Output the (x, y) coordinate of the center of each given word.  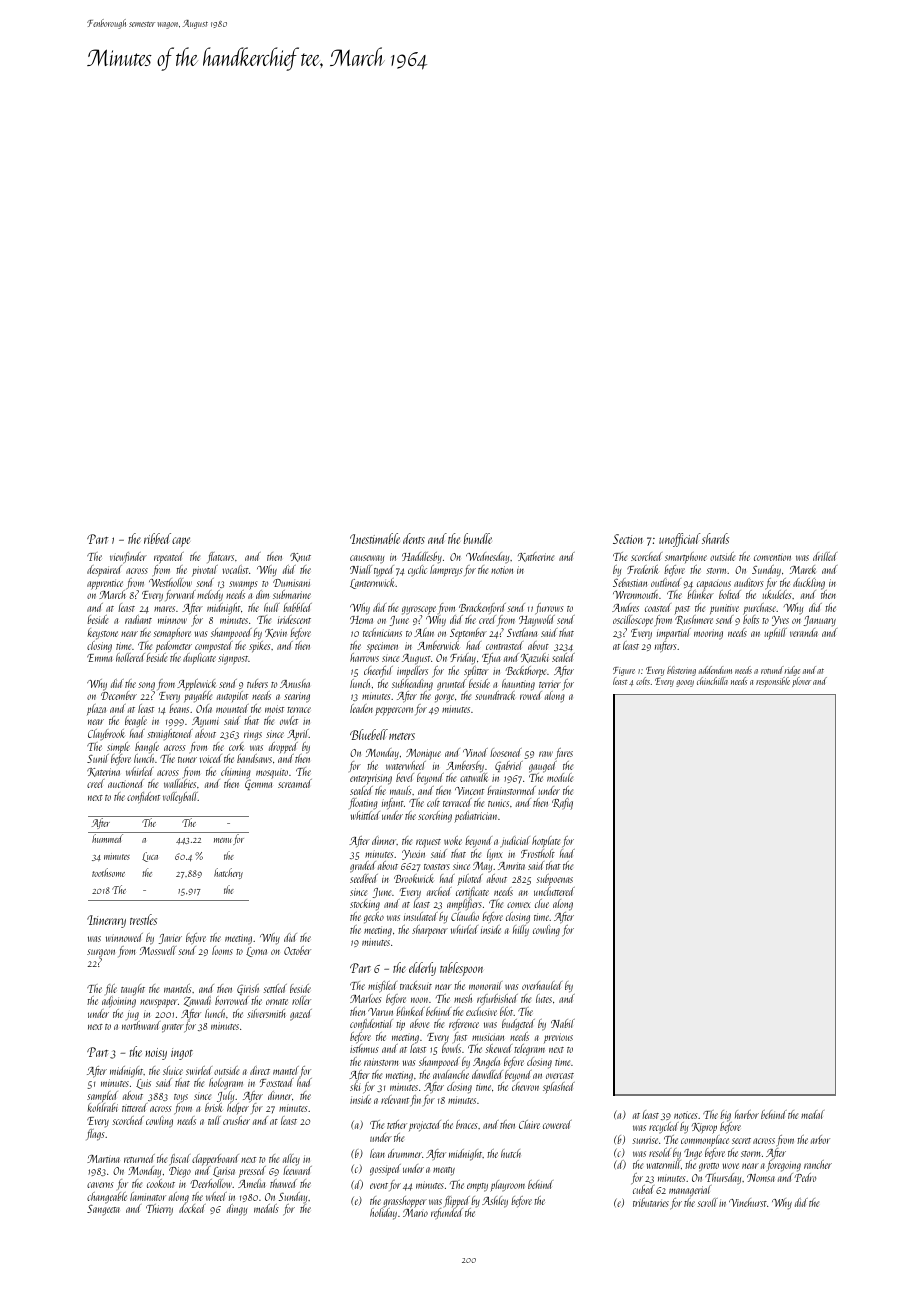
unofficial (679, 540)
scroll (707, 1202)
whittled (365, 815)
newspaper (159, 1003)
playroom (507, 1186)
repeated (169, 558)
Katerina (103, 772)
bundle (478, 538)
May (482, 867)
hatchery (228, 873)
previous (558, 1038)
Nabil (563, 1023)
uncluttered (554, 891)
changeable (107, 1198)
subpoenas (554, 880)
